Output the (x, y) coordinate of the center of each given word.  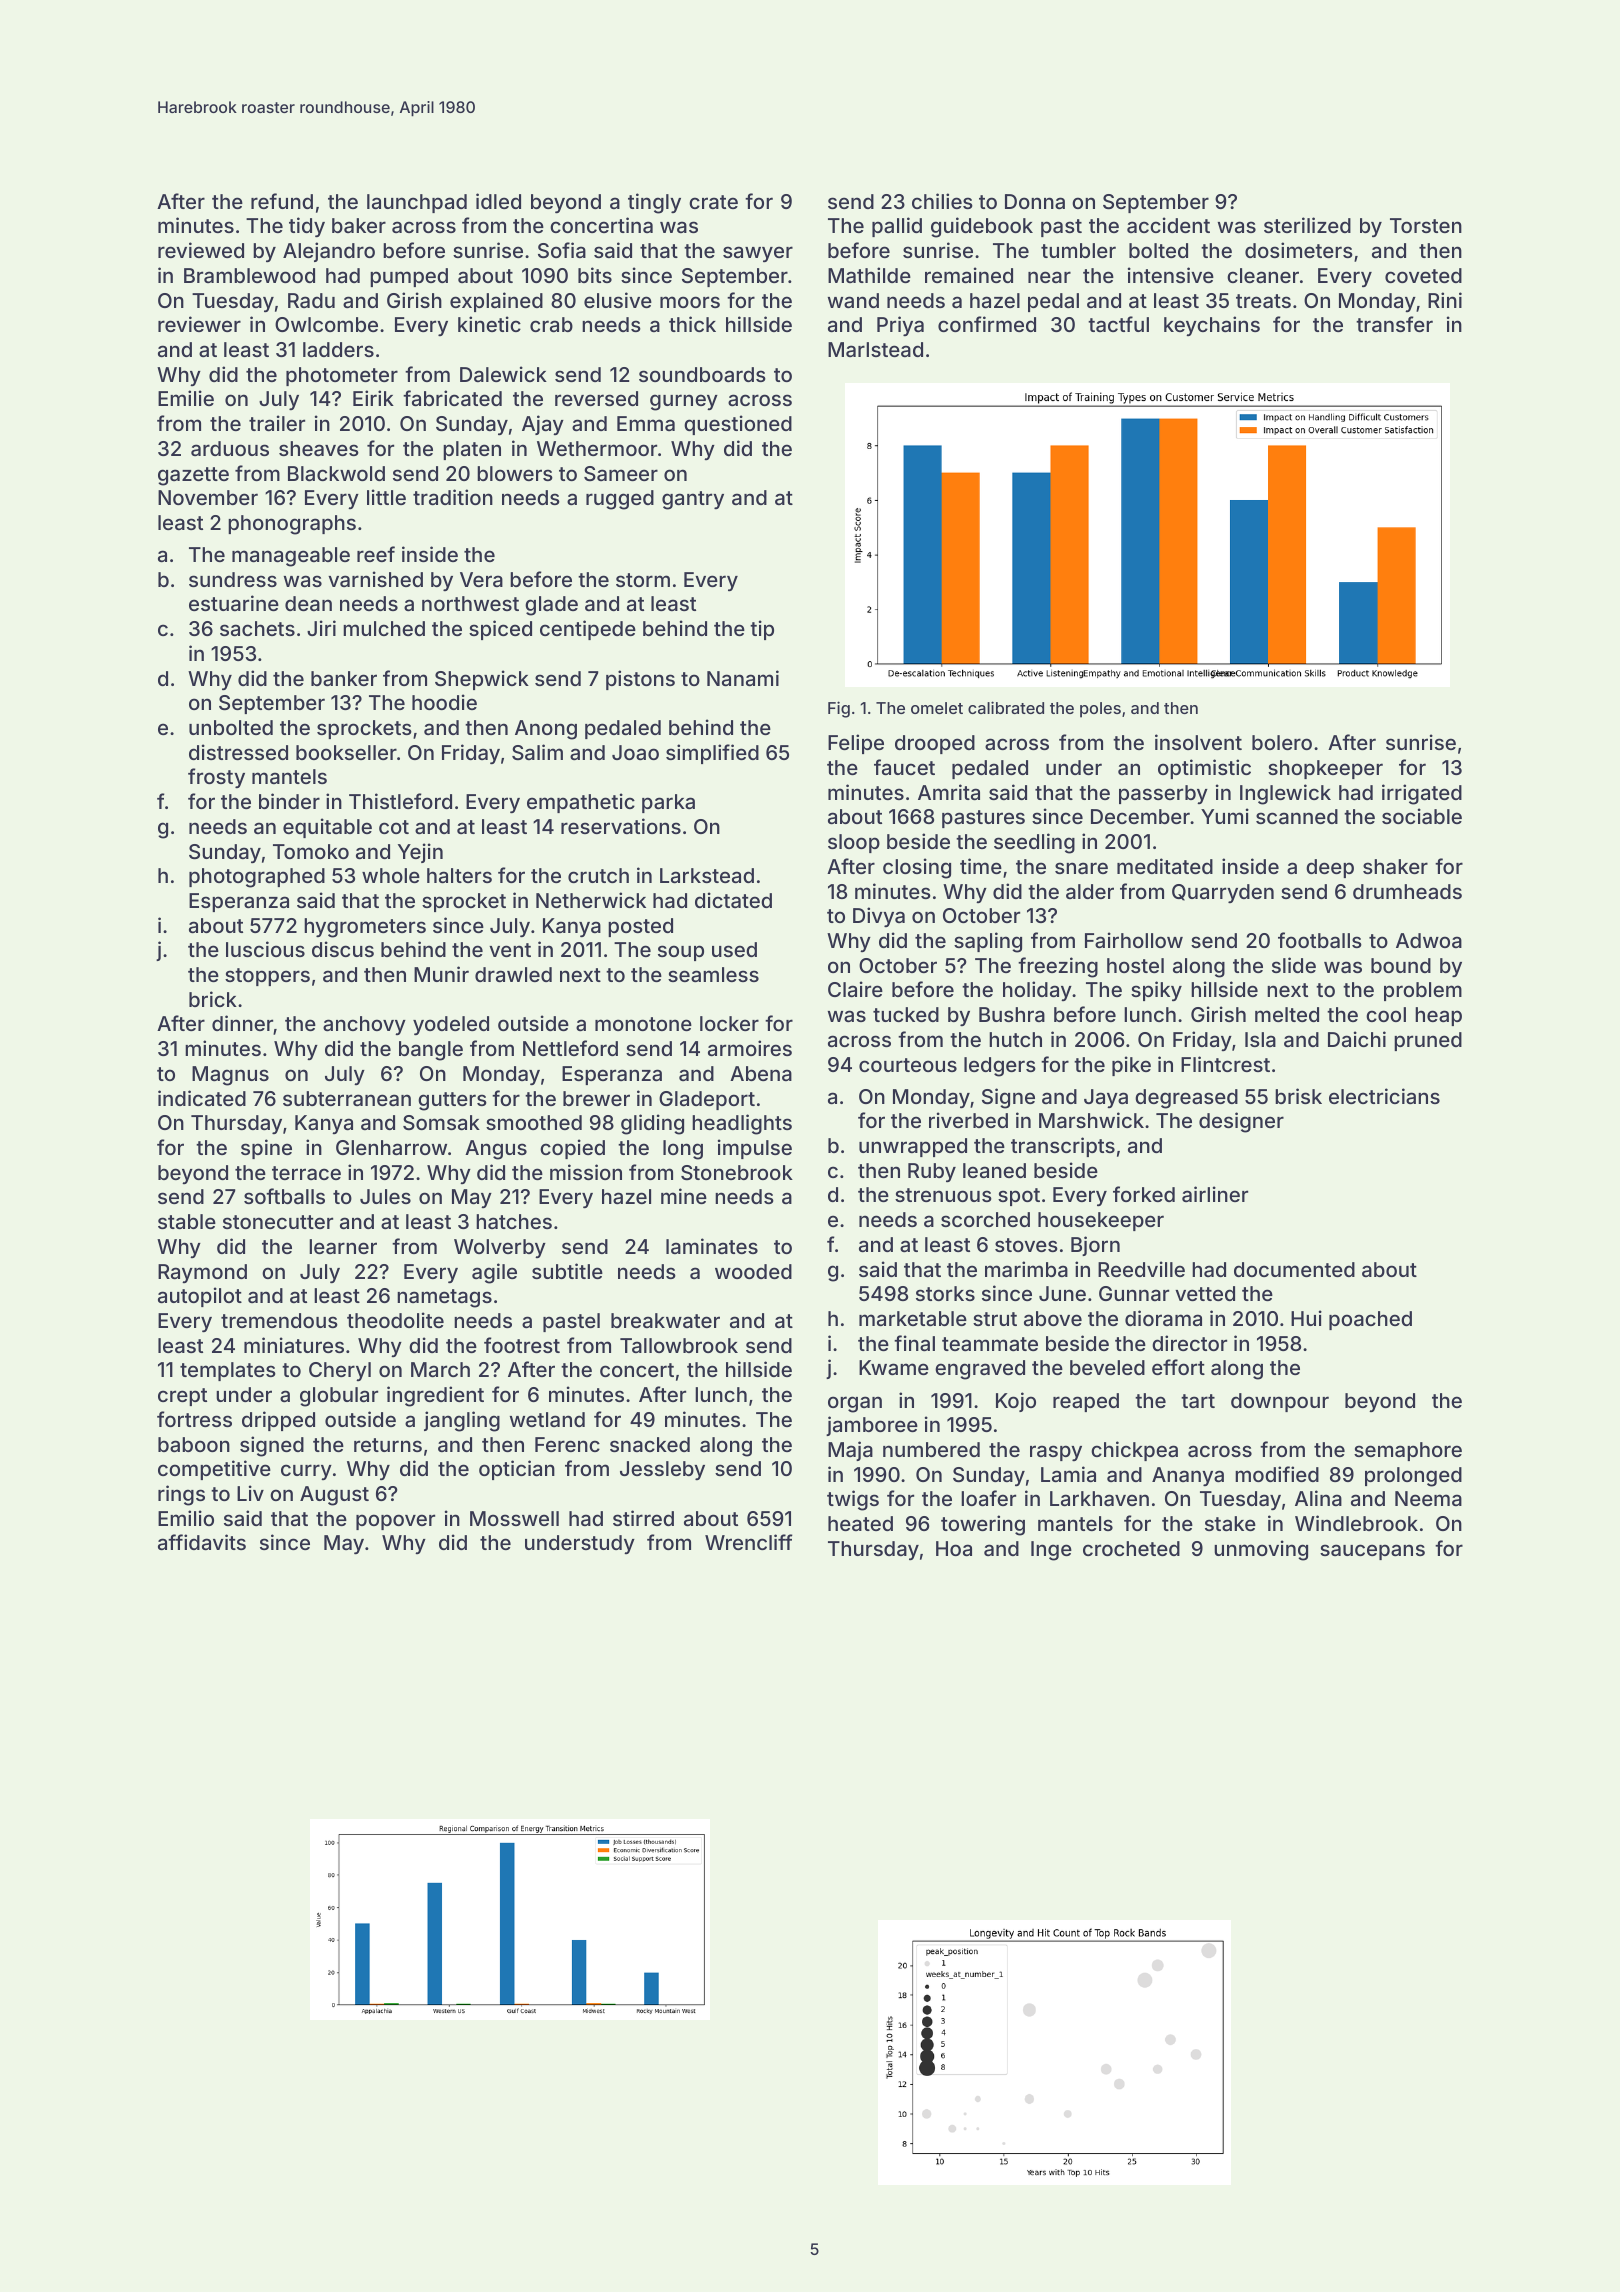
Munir (441, 974)
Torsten (1426, 225)
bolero (1282, 742)
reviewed (201, 250)
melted (1287, 1014)
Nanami (743, 678)
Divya (879, 917)
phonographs (292, 525)
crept (182, 1397)
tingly (654, 203)
